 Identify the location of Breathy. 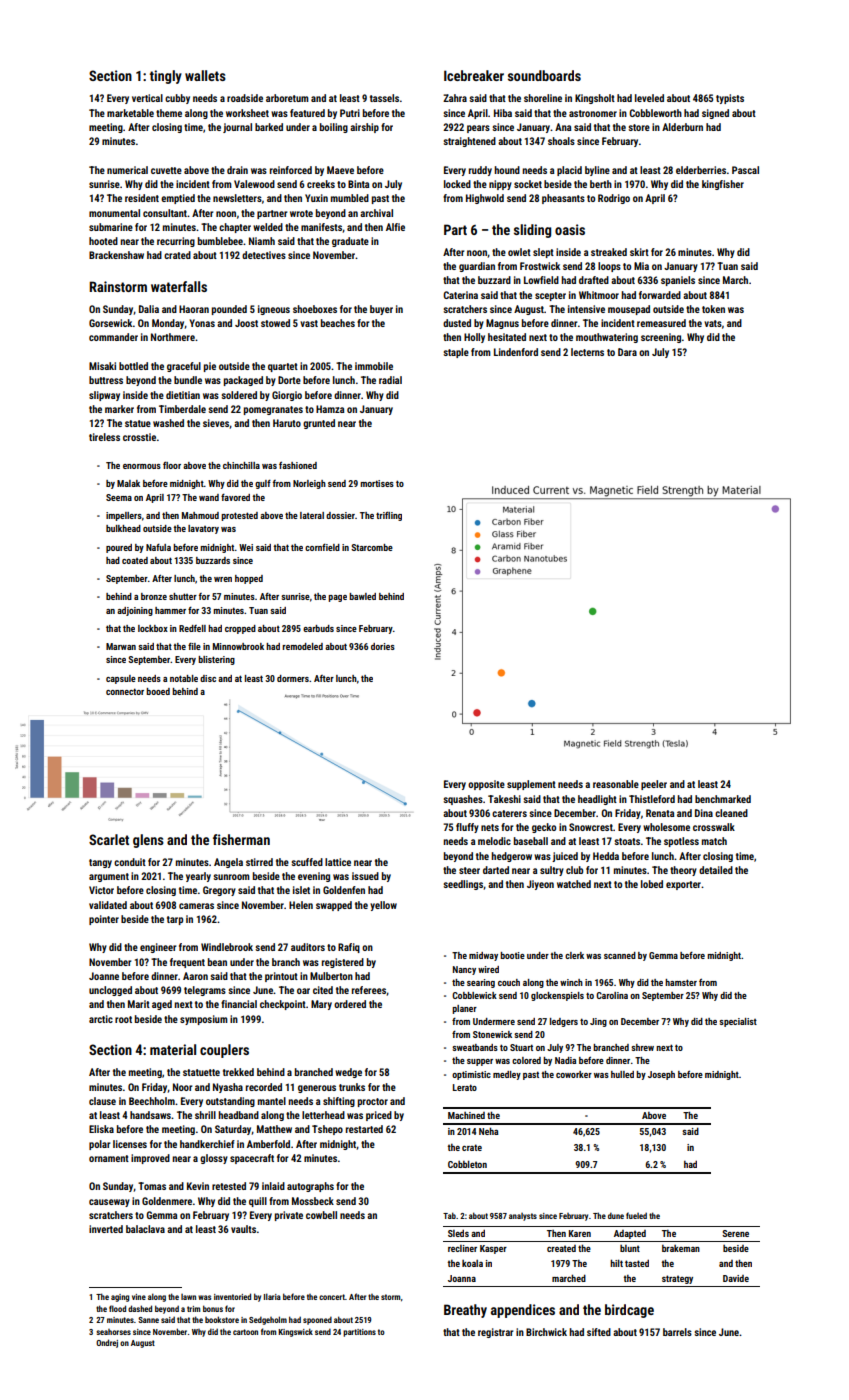
(465, 1311).
